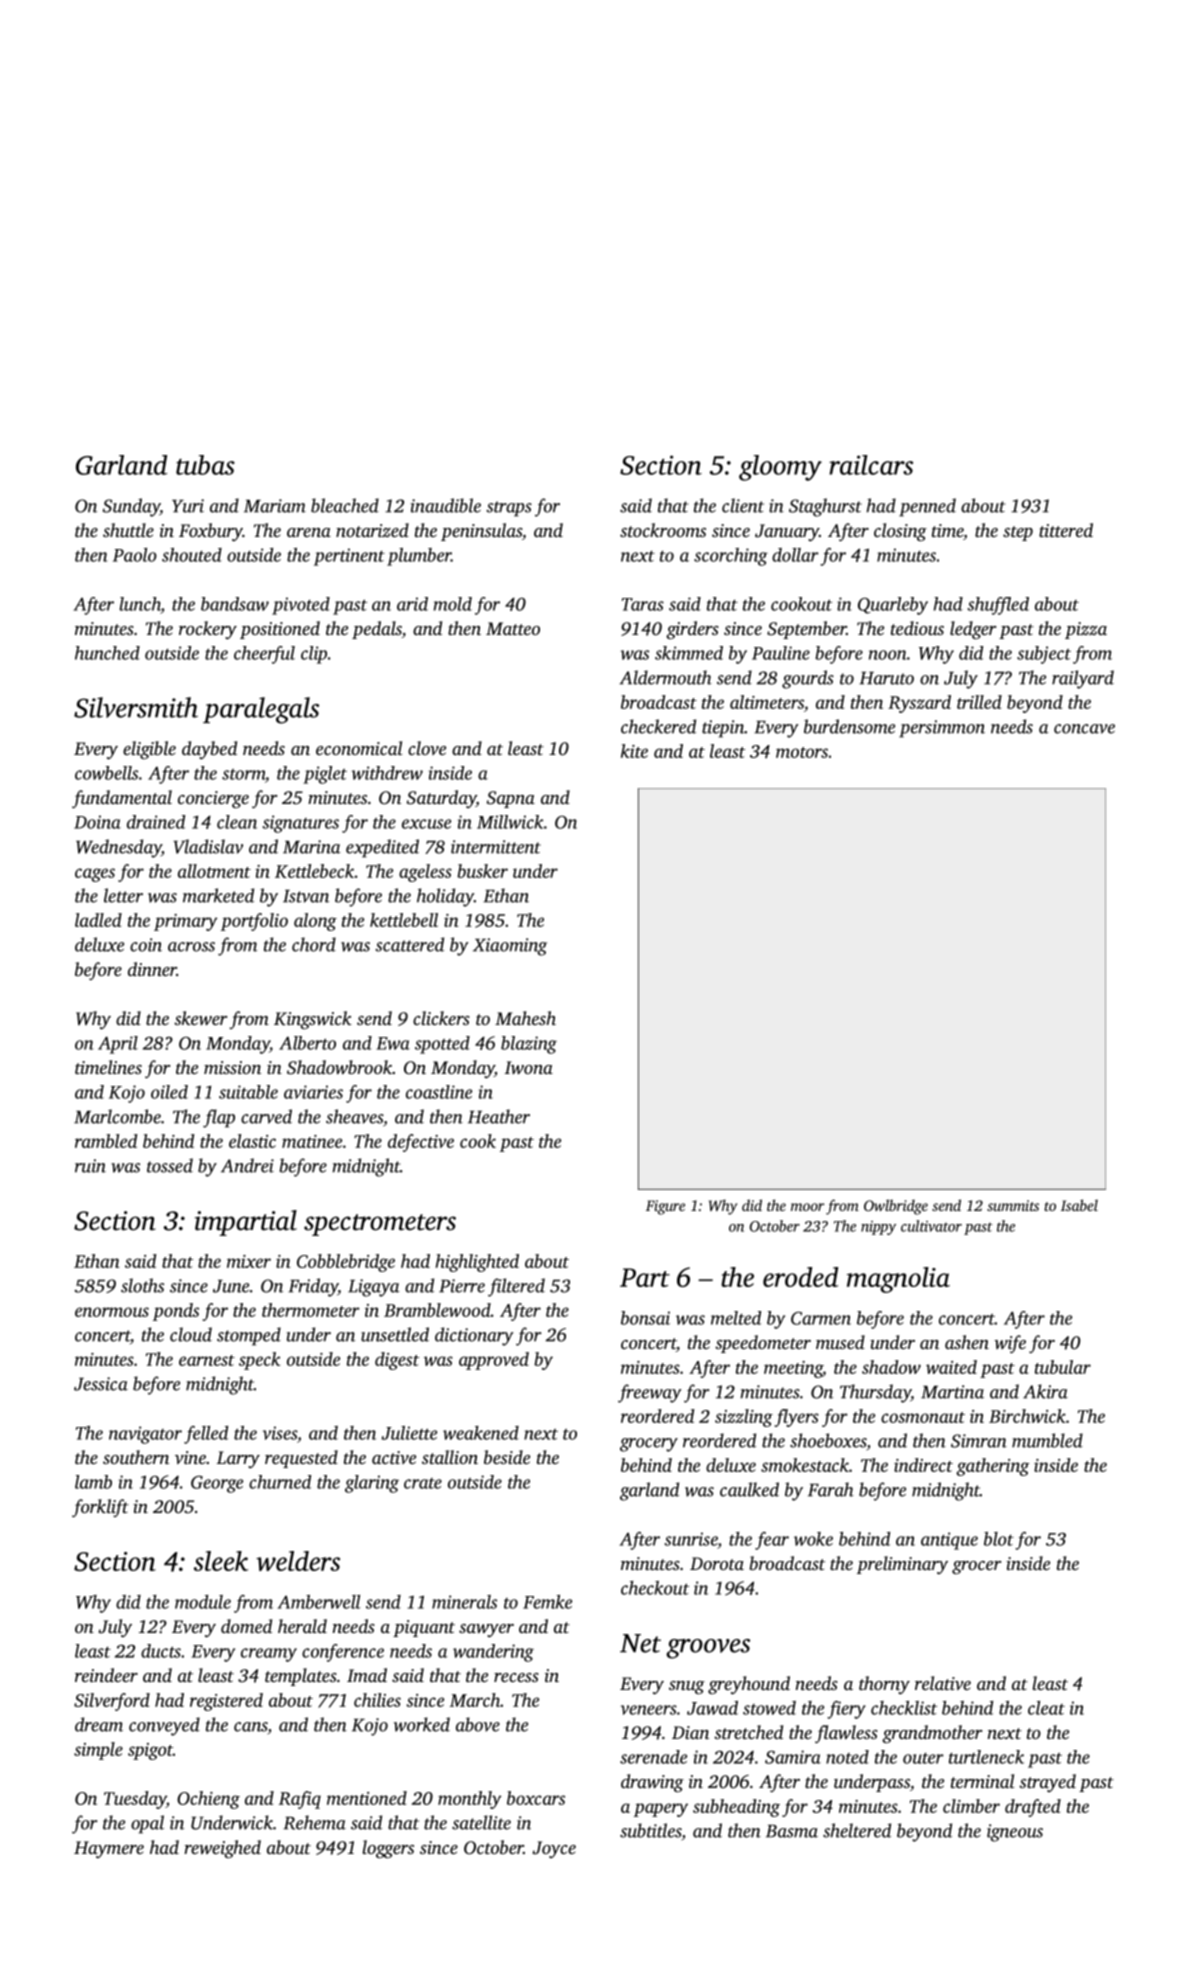 This image has height=1973, width=1198. What do you see at coordinates (135, 555) in the image?
I see `Paolo` at bounding box center [135, 555].
